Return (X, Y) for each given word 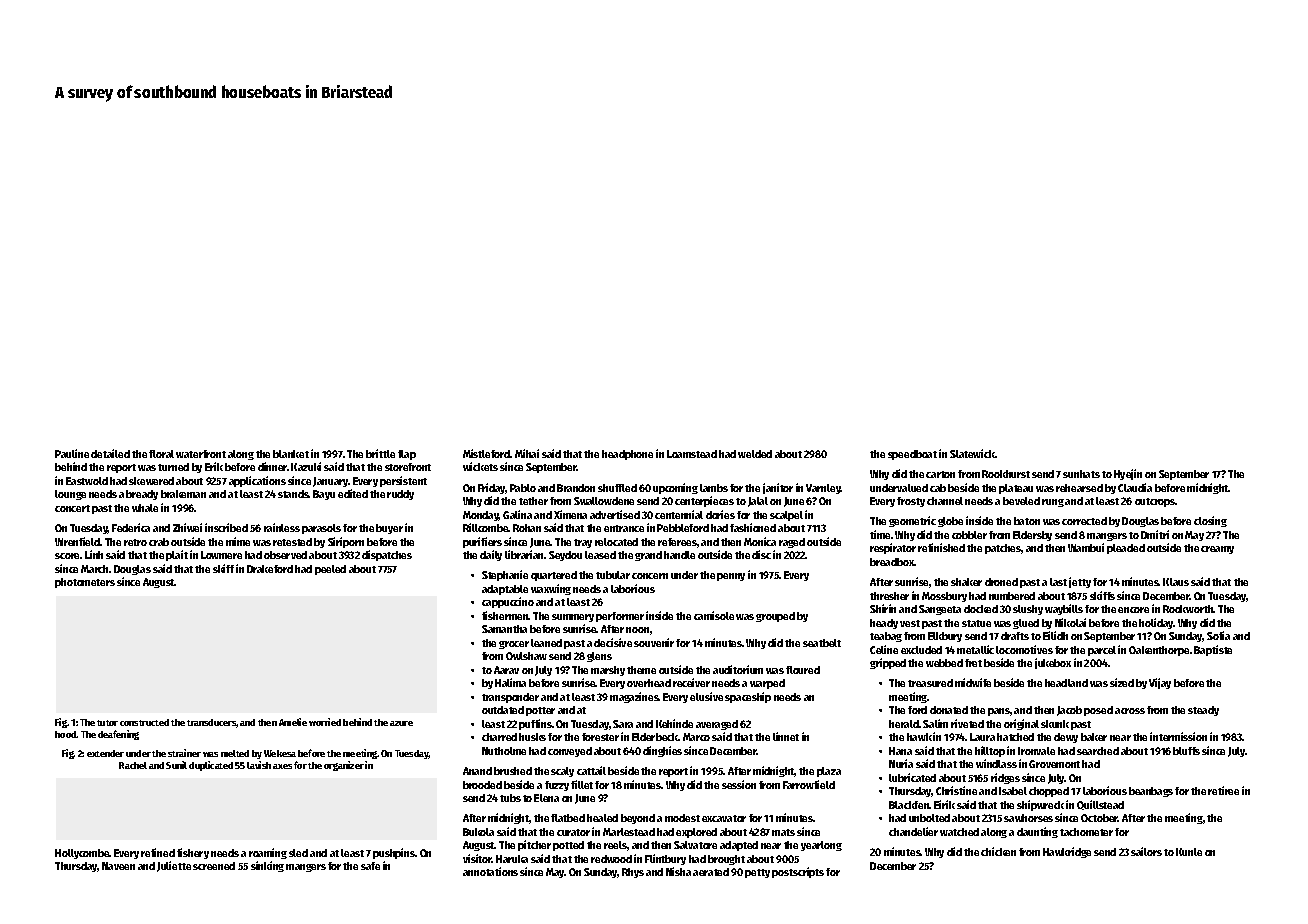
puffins (535, 724)
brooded (482, 785)
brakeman (183, 494)
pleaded (1126, 549)
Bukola (478, 832)
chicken (998, 851)
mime (238, 541)
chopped (1049, 792)
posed (1098, 711)
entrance (624, 528)
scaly (562, 772)
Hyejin (1128, 474)
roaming (268, 853)
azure (401, 723)
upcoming (675, 488)
